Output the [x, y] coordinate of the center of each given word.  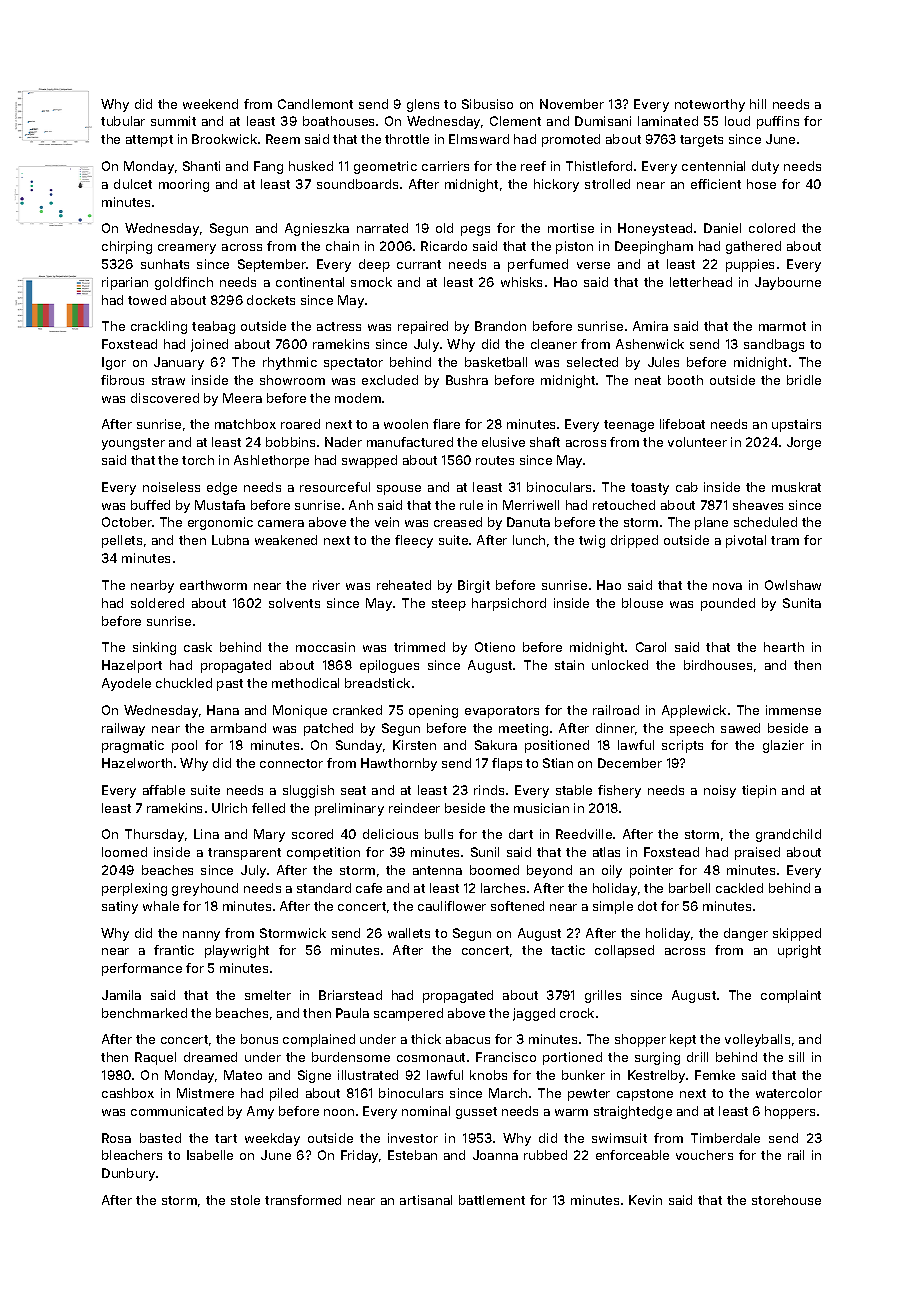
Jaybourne [788, 283]
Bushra [467, 380]
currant [419, 264]
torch [198, 460]
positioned [557, 746]
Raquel [155, 1058]
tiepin [759, 791]
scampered [408, 1014]
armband [238, 728]
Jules [663, 362]
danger [746, 934]
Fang [268, 167]
